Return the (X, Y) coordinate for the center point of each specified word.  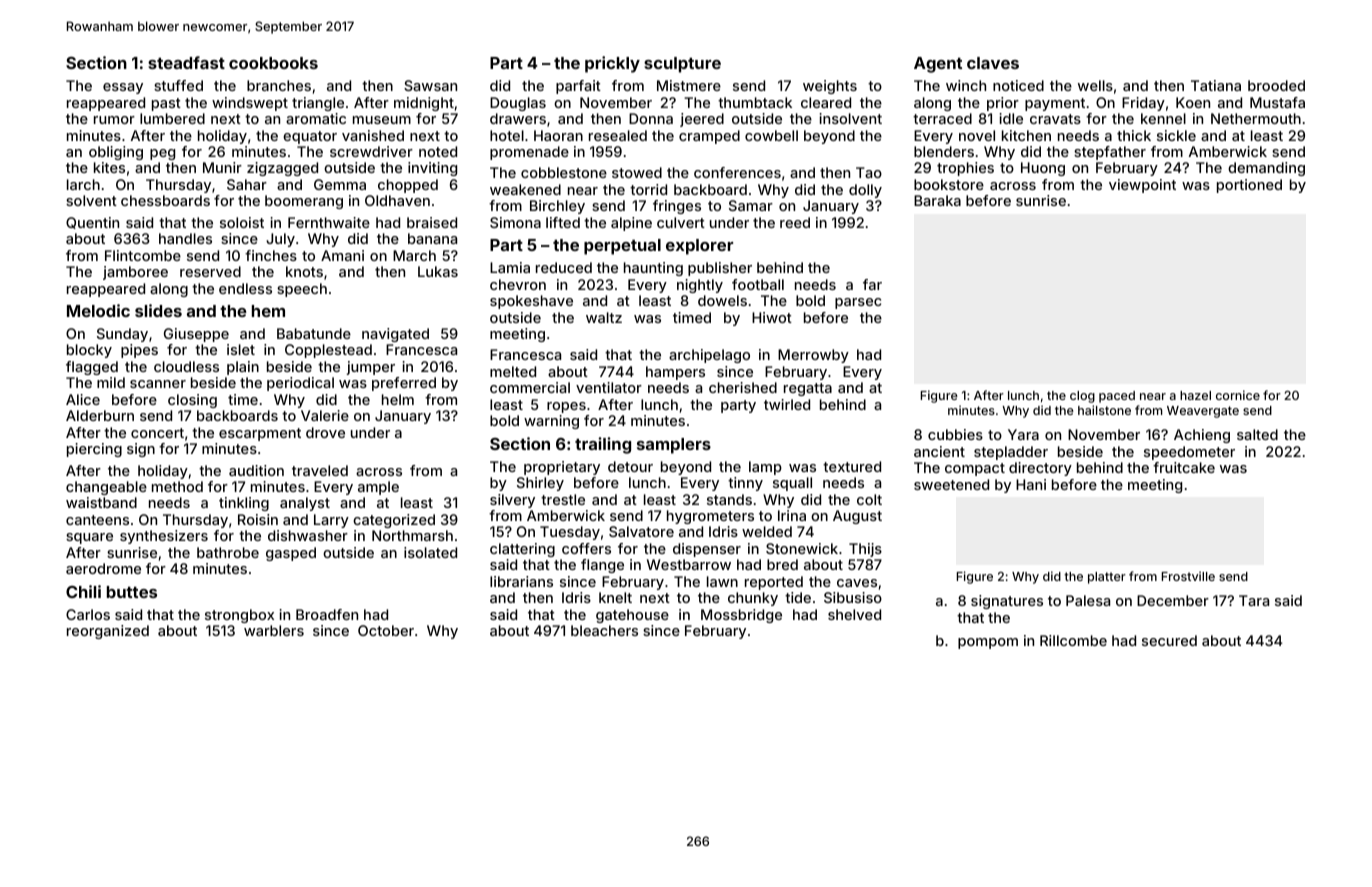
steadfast (186, 62)
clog (1082, 397)
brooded (1276, 85)
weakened (525, 189)
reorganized (108, 632)
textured (852, 466)
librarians (521, 581)
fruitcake (1184, 467)
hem (268, 311)
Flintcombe (143, 255)
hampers (675, 373)
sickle (1176, 135)
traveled (320, 470)
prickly (612, 64)
